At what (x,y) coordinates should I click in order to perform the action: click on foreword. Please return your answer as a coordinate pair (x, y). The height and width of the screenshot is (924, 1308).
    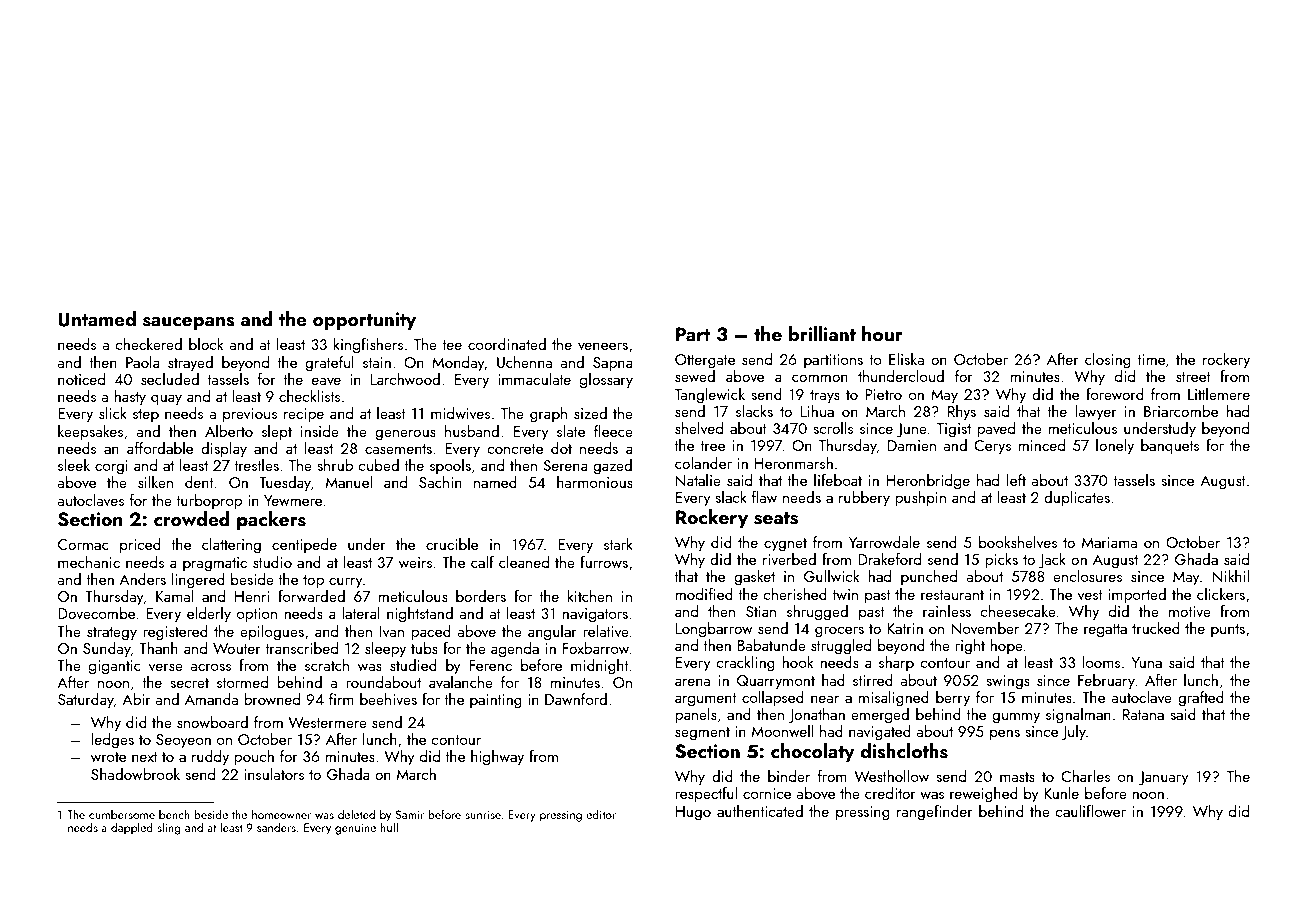
    Looking at the image, I should click on (1115, 394).
